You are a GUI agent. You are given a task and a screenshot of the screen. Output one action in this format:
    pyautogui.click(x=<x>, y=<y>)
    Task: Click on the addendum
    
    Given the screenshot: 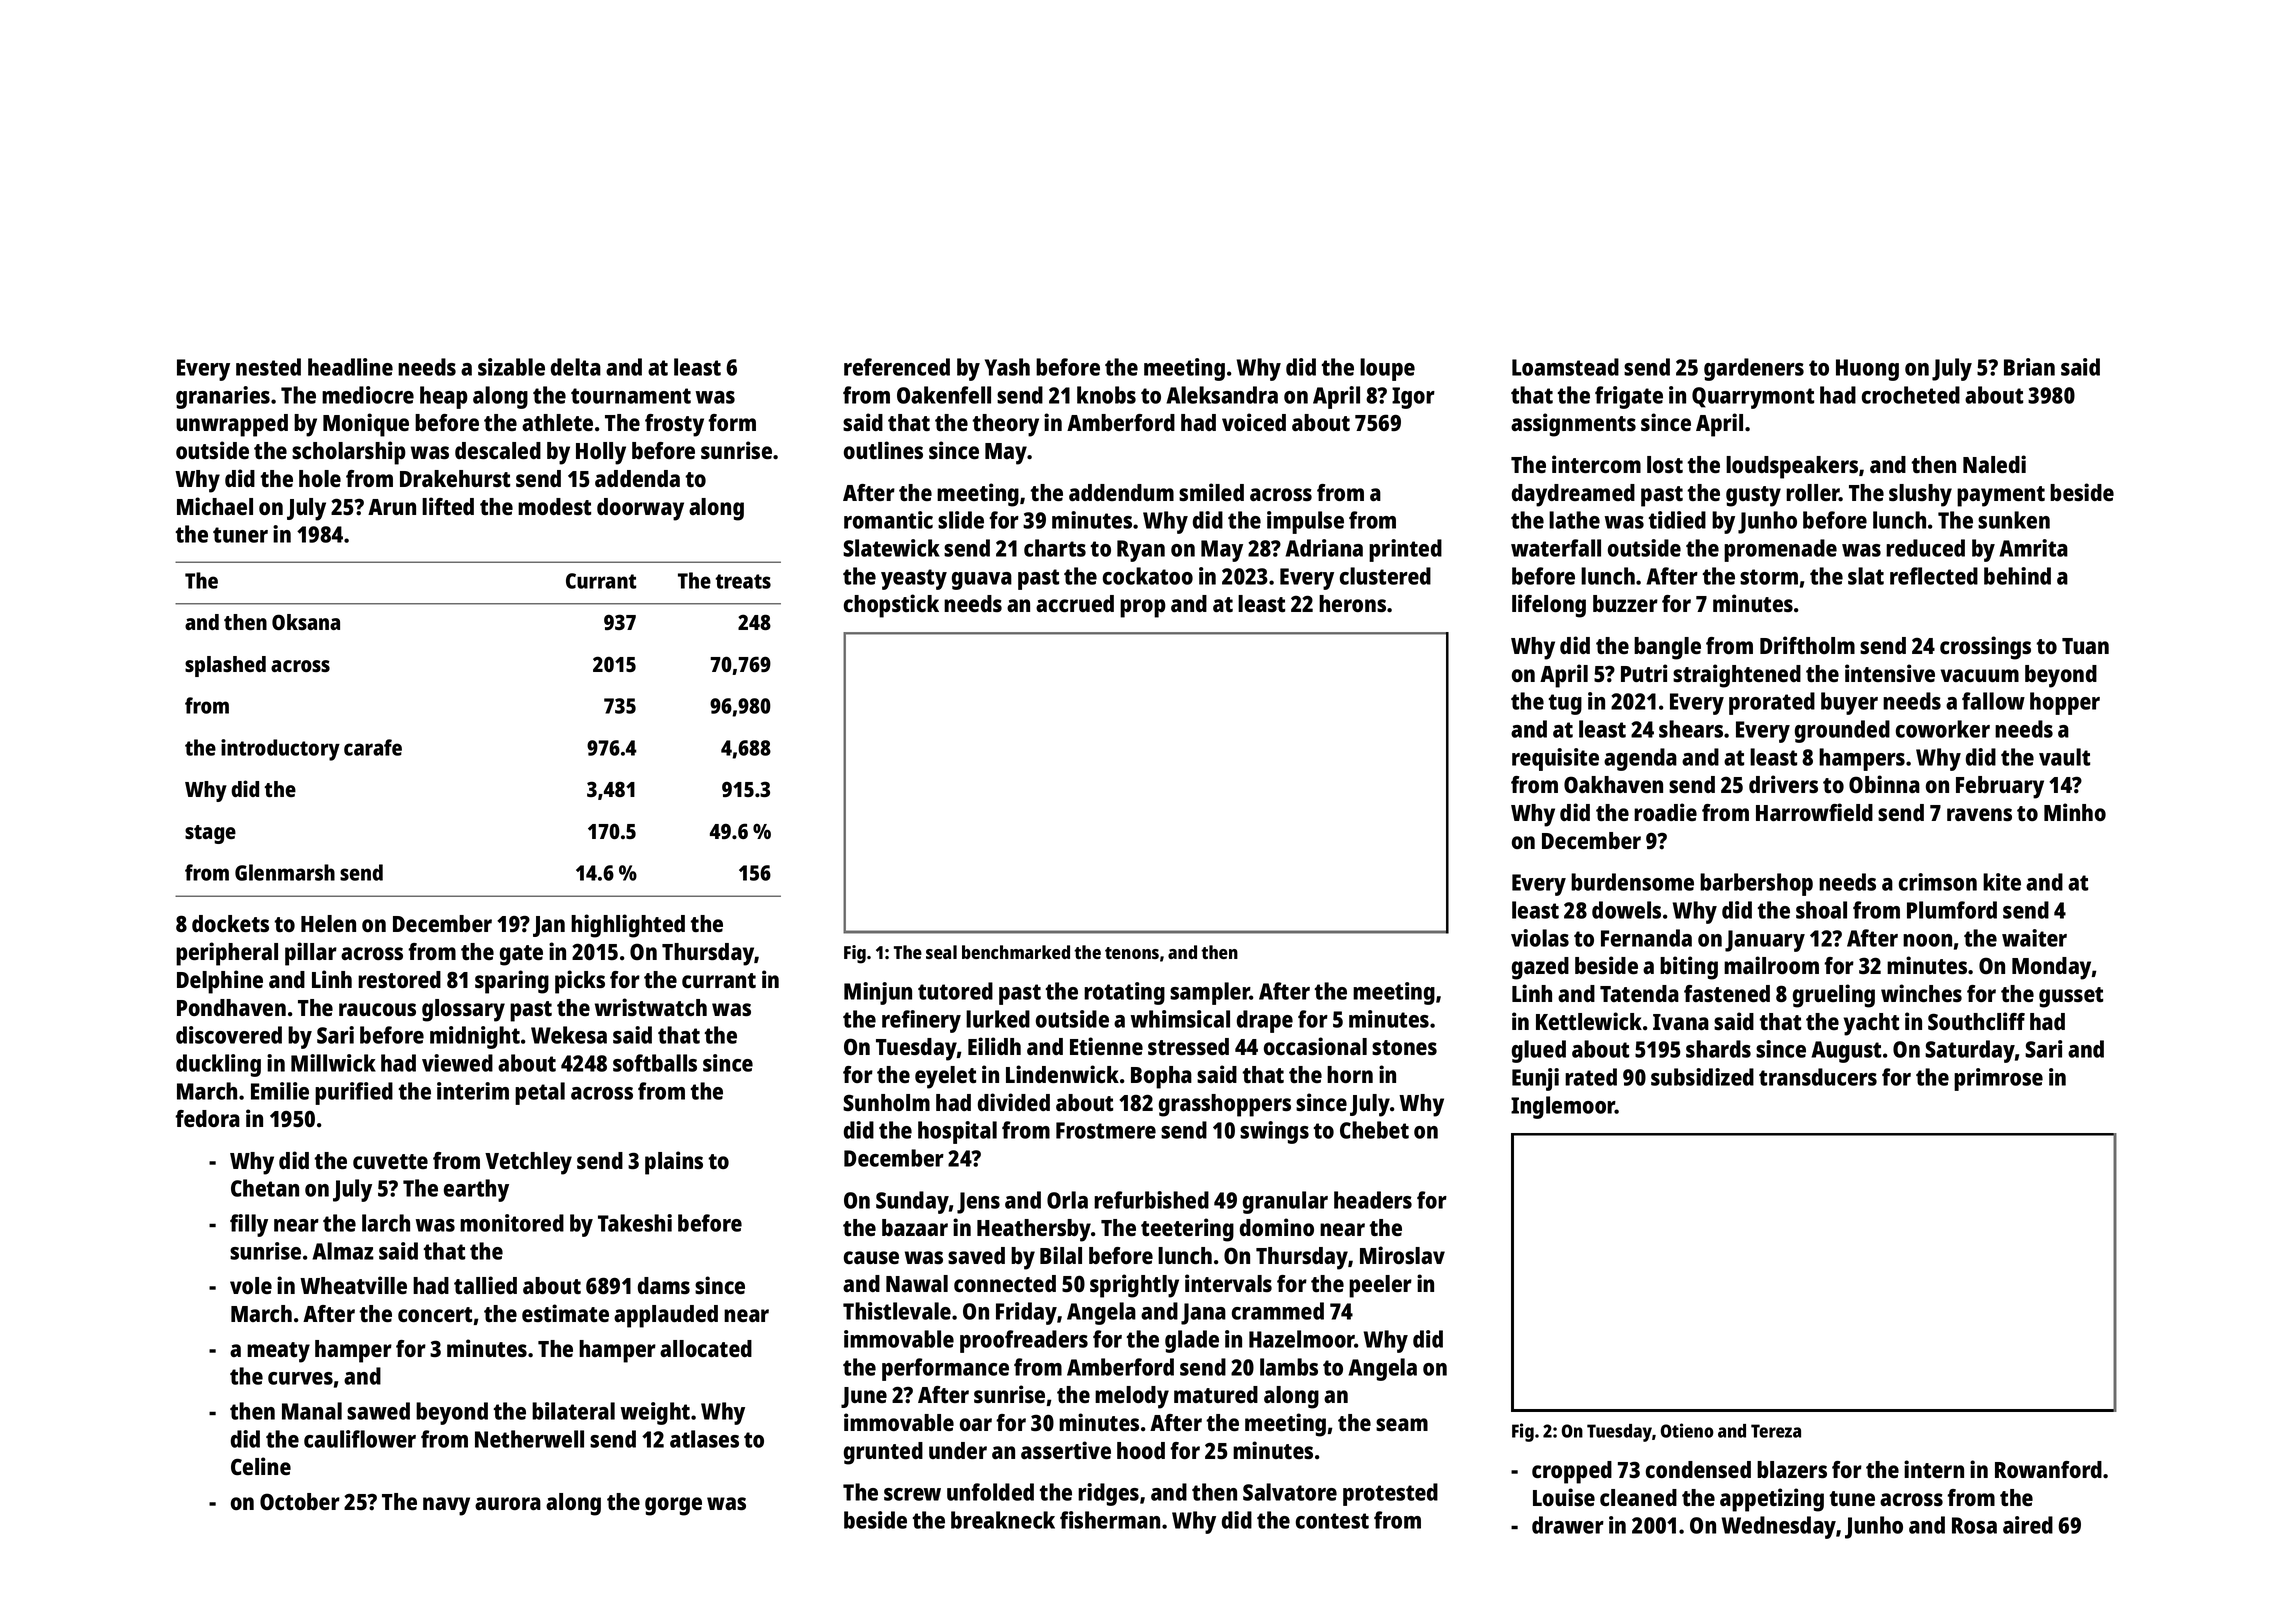 What is the action you would take?
    pyautogui.click(x=1121, y=493)
